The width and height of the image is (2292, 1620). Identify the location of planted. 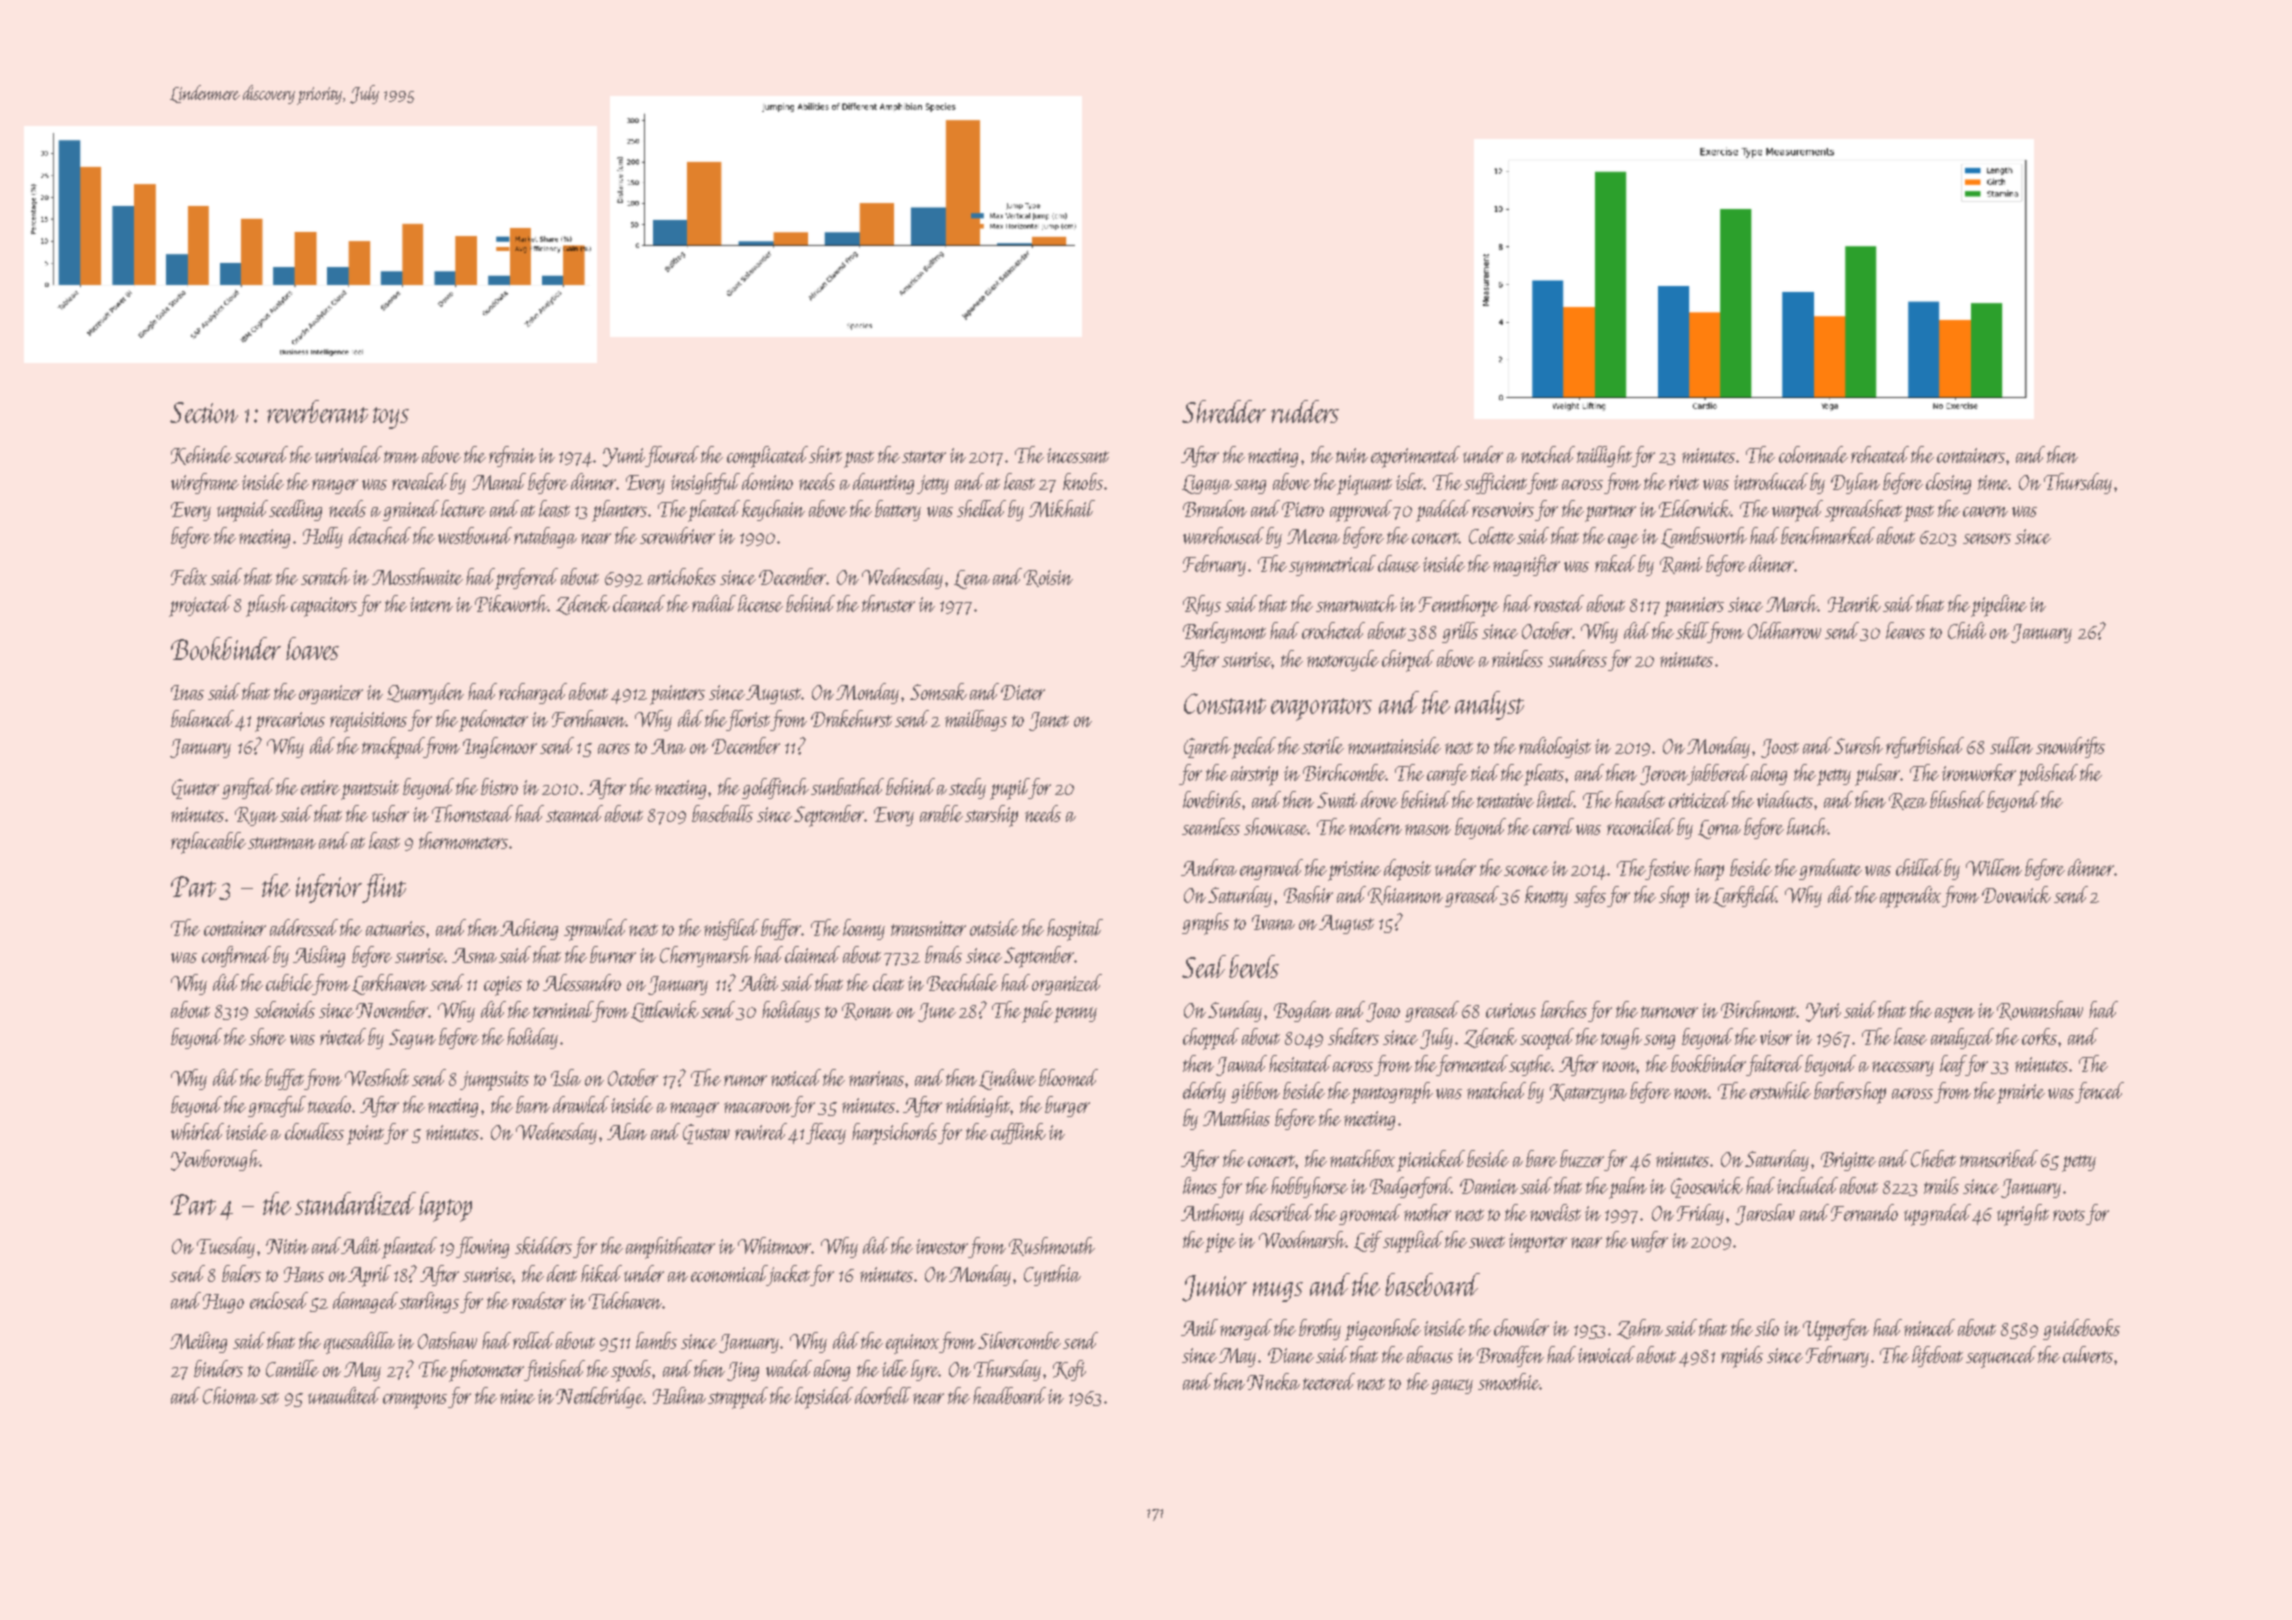
(409, 1248).
